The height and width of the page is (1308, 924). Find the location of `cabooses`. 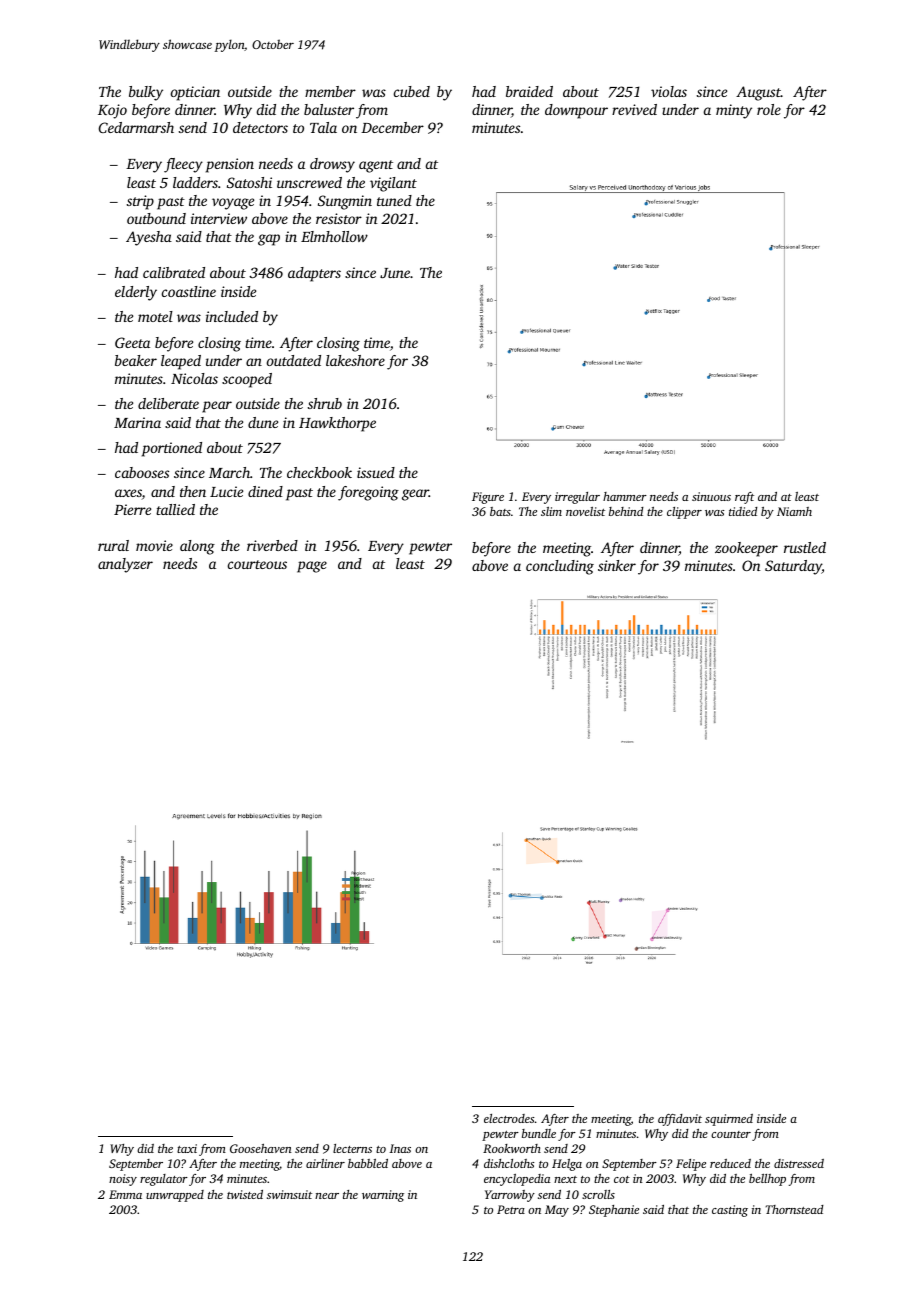

cabooses is located at coordinates (142, 472).
